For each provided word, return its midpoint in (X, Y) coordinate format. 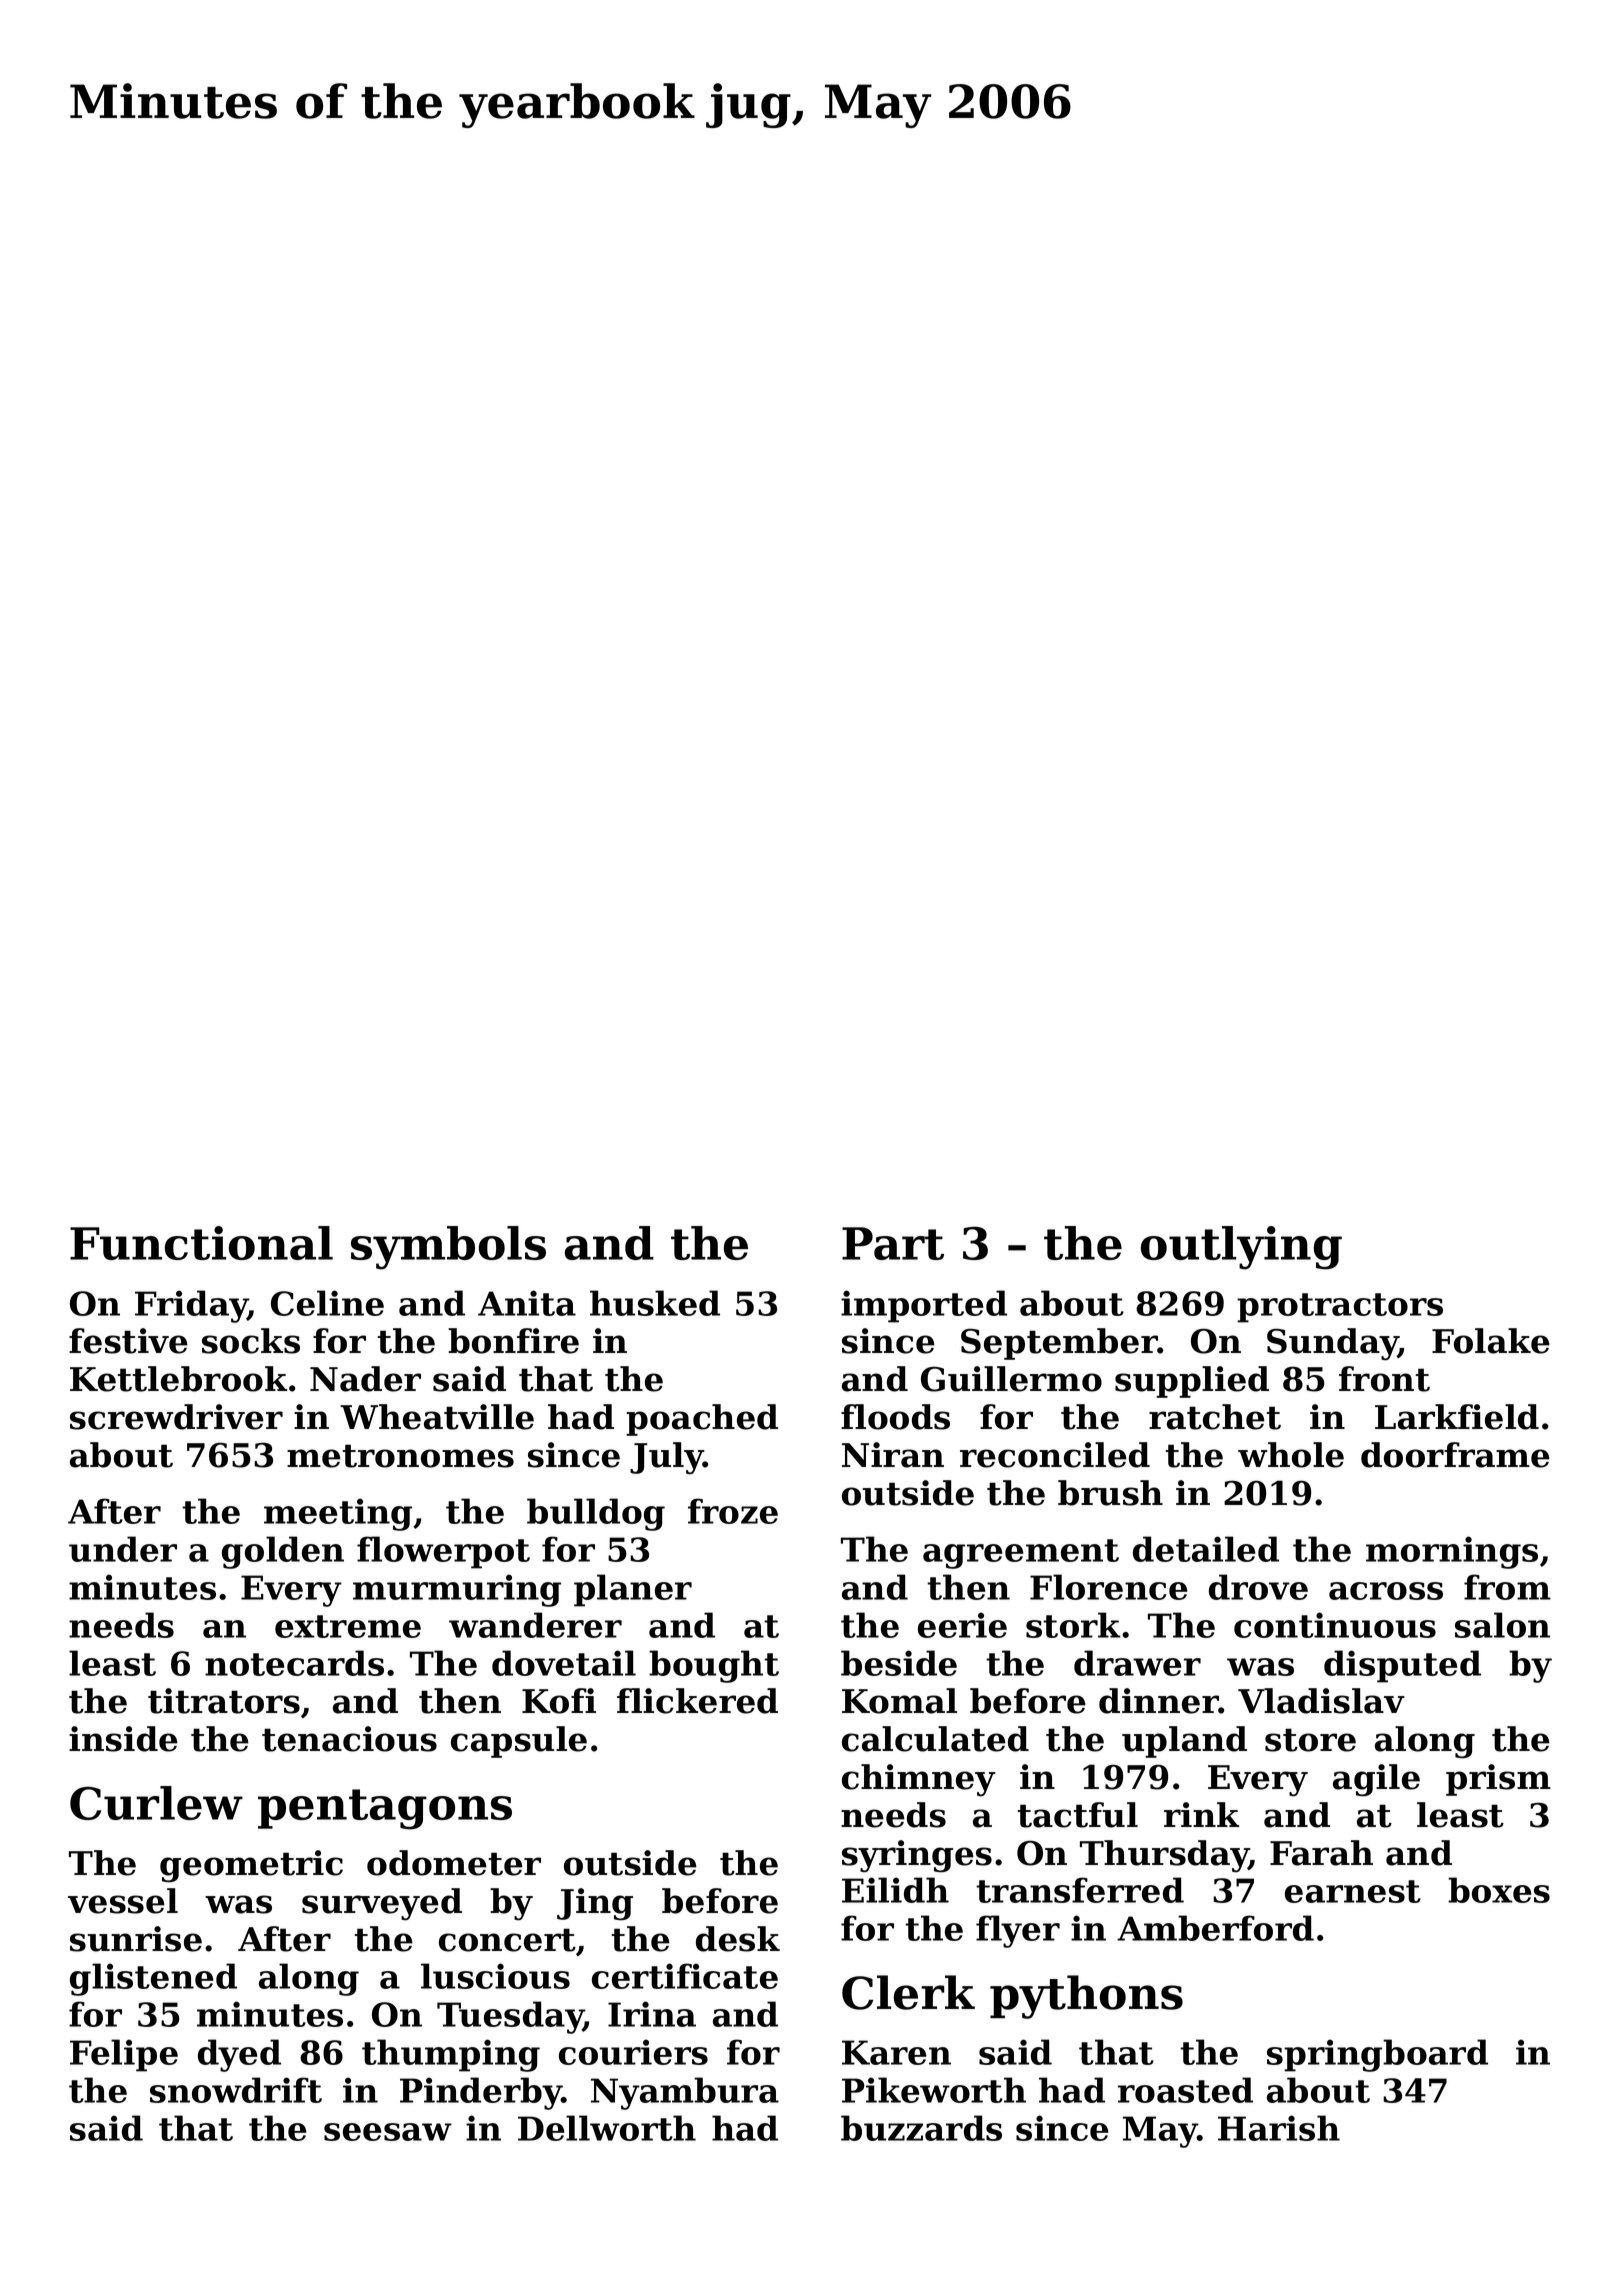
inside (123, 1739)
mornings (1452, 1552)
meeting (338, 1514)
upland (1184, 1742)
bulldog (596, 1514)
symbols (448, 1248)
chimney (919, 1780)
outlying (1241, 1248)
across (1386, 1591)
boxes (1499, 1890)
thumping (451, 2055)
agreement (1021, 1554)
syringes (917, 1856)
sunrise (136, 1939)
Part (893, 1243)
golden (283, 1552)
